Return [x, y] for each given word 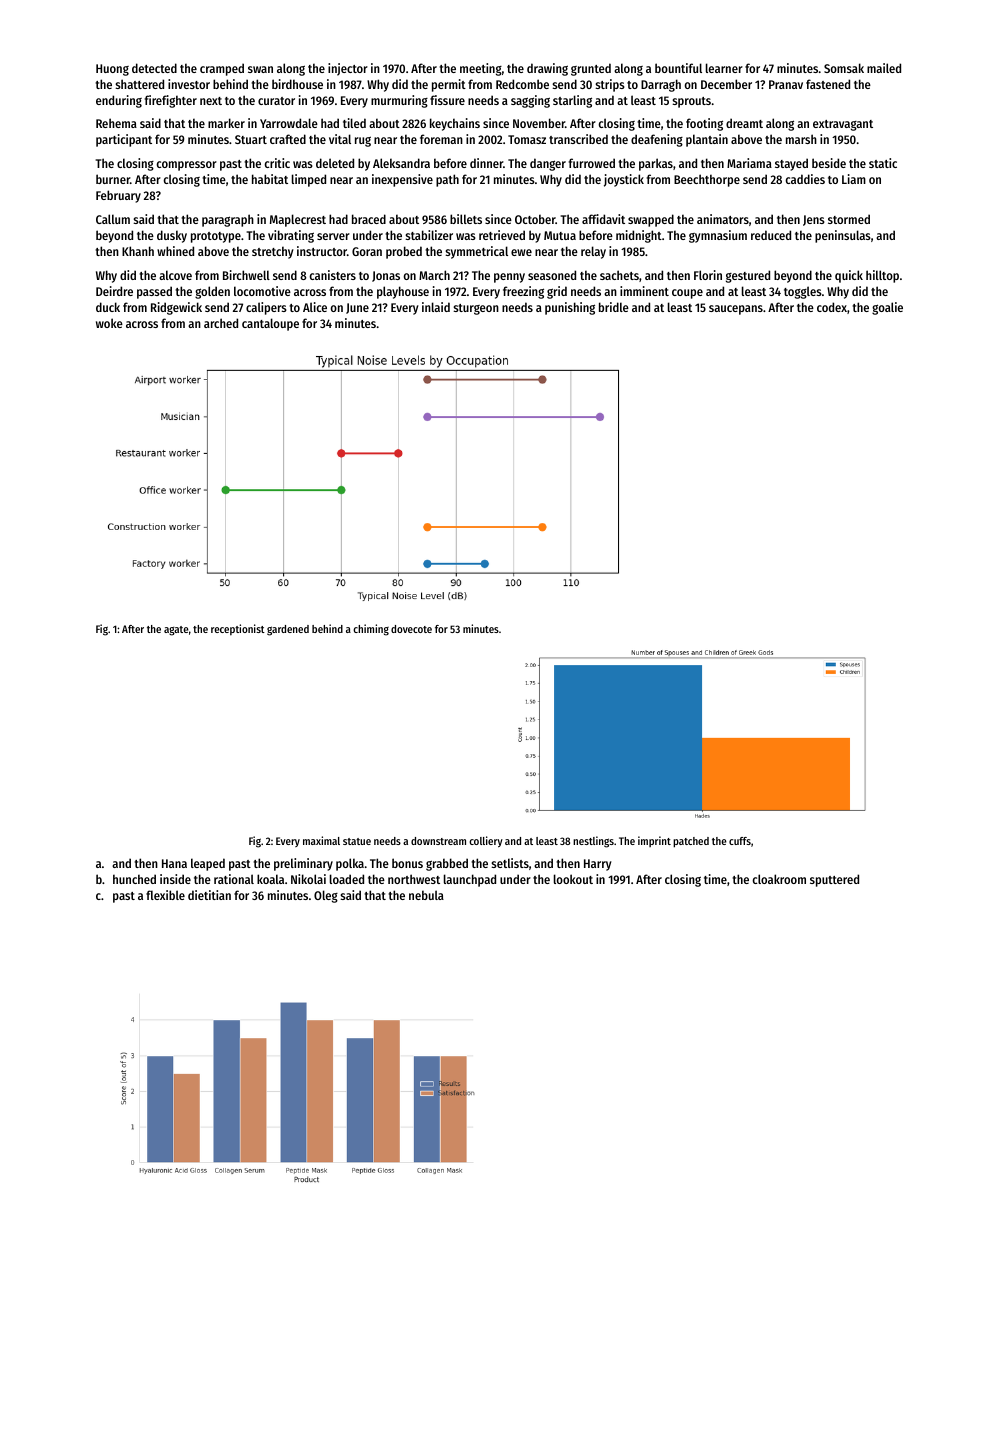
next [211, 101]
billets [466, 219]
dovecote [411, 629]
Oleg [326, 896]
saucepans [736, 310]
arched [221, 323]
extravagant [843, 125]
